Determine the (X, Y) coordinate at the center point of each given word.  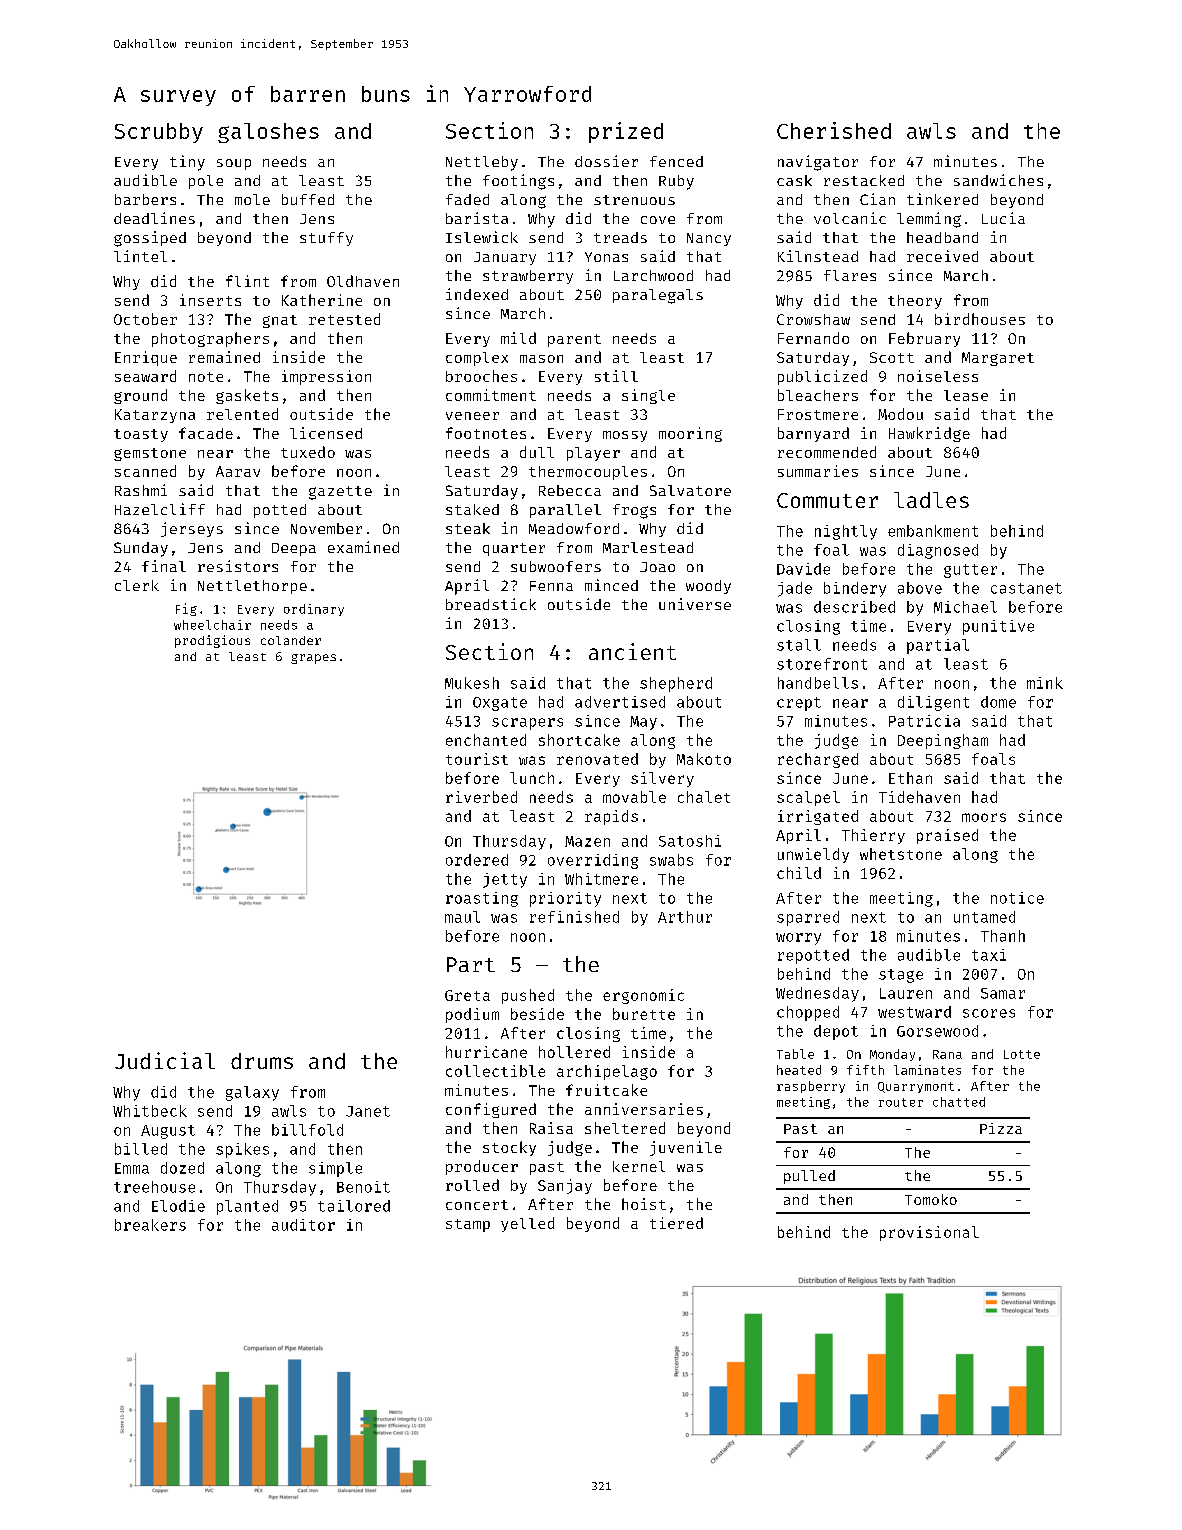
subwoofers (556, 566)
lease (966, 395)
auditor (303, 1225)
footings (518, 182)
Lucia (1003, 218)
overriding (593, 861)
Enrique (146, 358)
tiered (676, 1223)
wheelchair (212, 625)
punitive (998, 627)
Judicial (165, 1060)
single (648, 396)
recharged (818, 760)
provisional (929, 1233)
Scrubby (159, 133)
